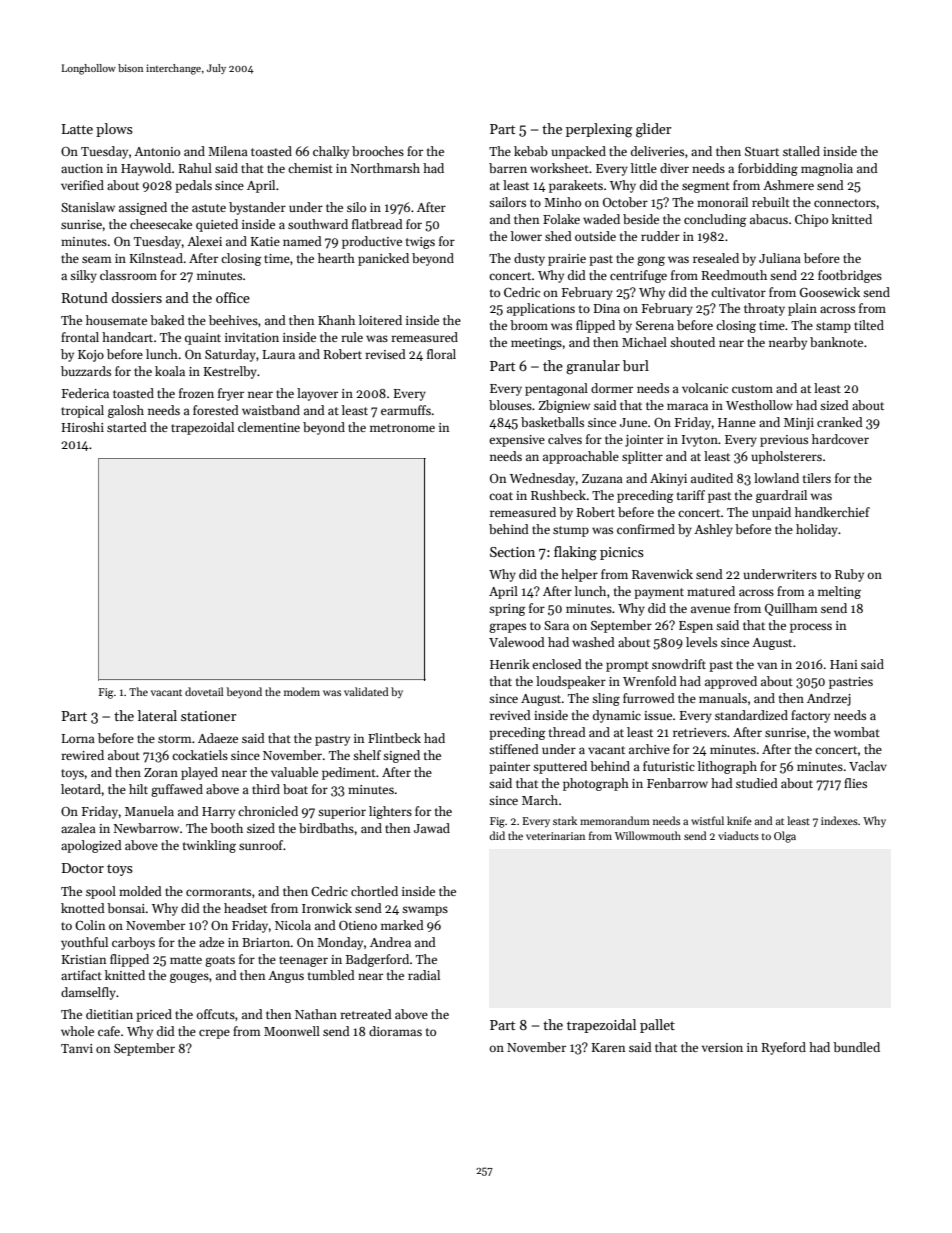 The image size is (952, 1233). I want to click on auction, so click(82, 168).
